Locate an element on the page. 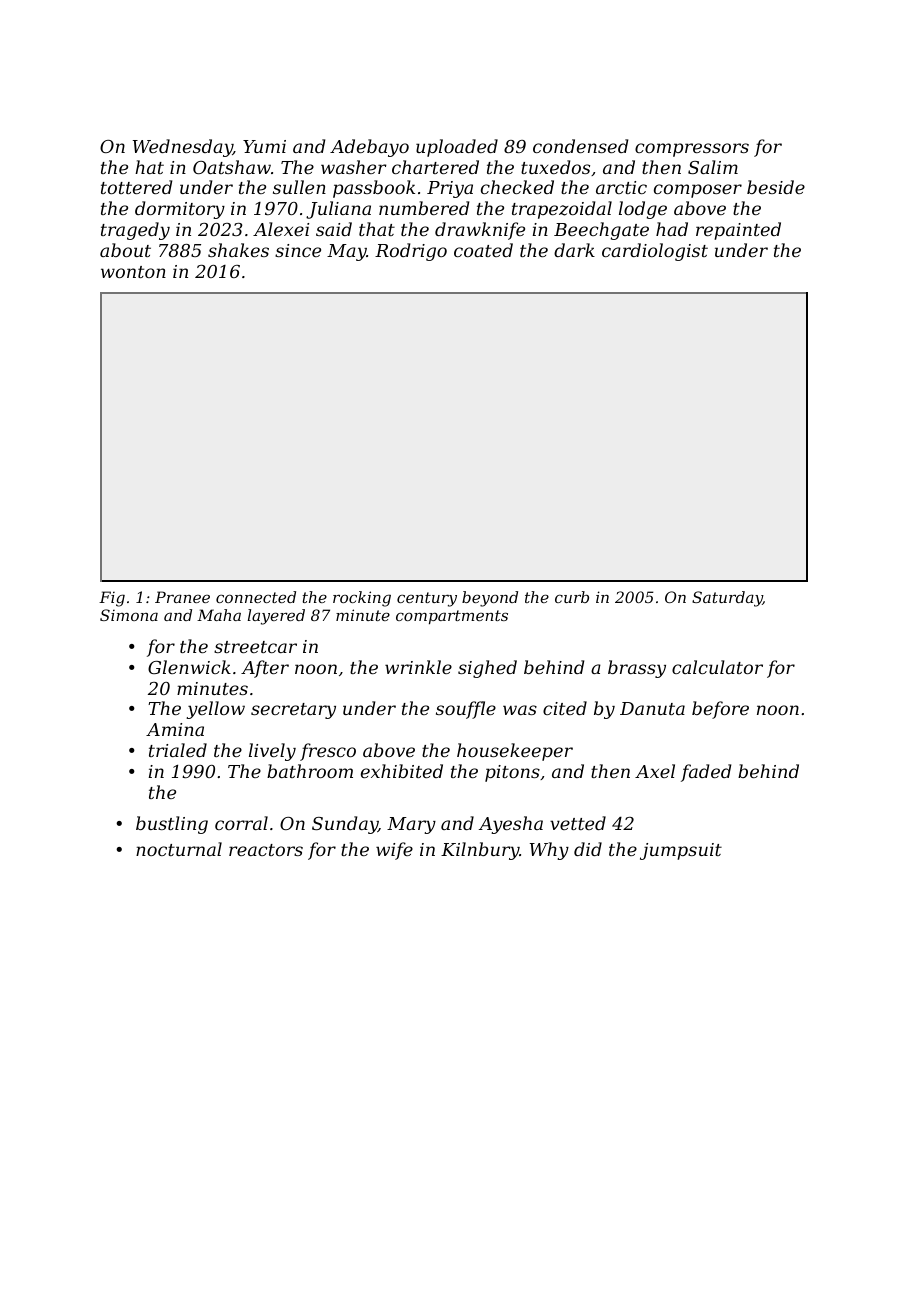 The width and height of the page is (908, 1316). tottered is located at coordinates (136, 187).
